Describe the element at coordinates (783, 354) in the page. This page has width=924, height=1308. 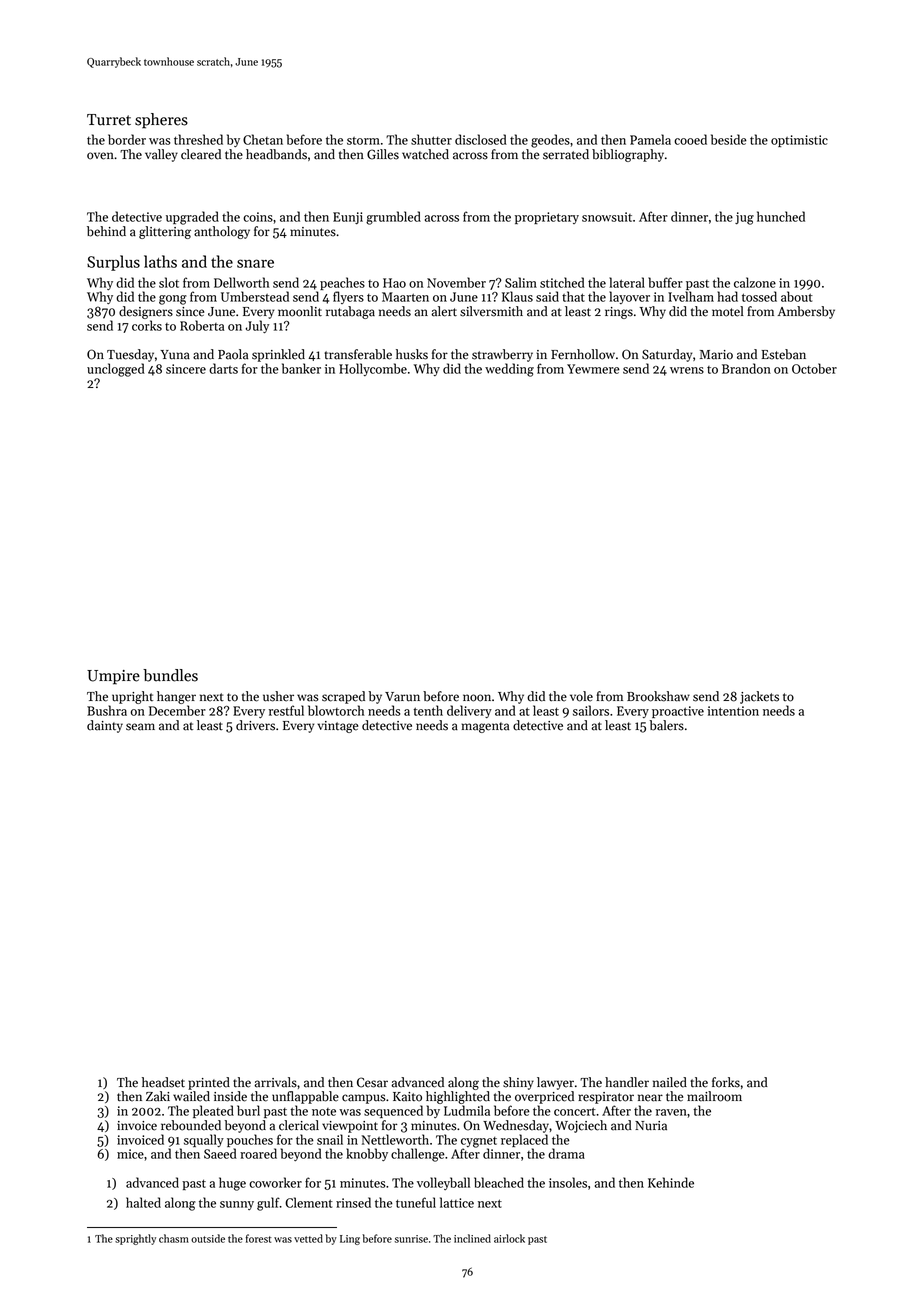
I see `Esteban` at that location.
